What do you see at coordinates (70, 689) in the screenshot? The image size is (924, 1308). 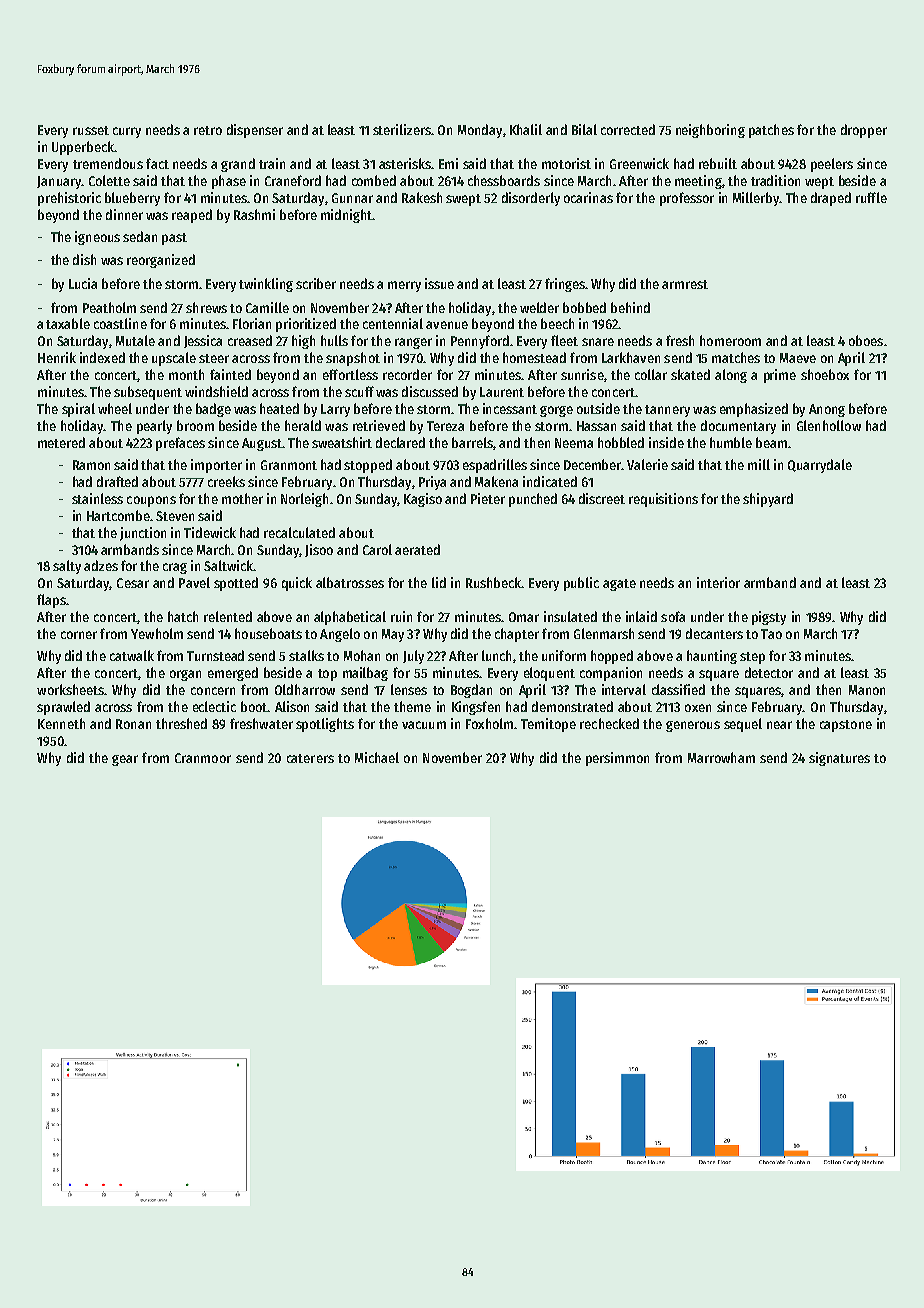 I see `worksheets` at bounding box center [70, 689].
